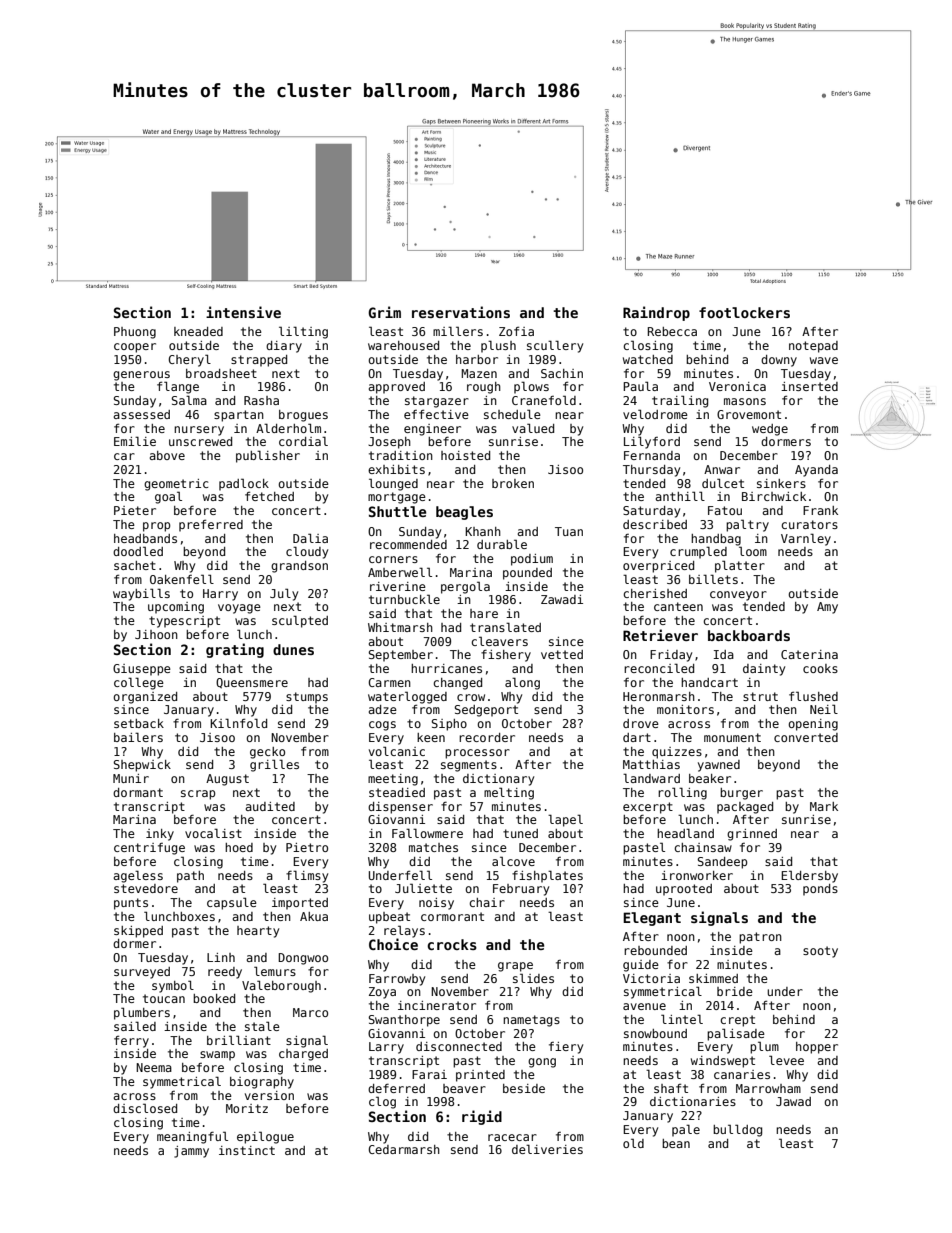 The height and width of the page is (1233, 952). Describe the element at coordinates (142, 670) in the page. I see `Giuseppe` at that location.
